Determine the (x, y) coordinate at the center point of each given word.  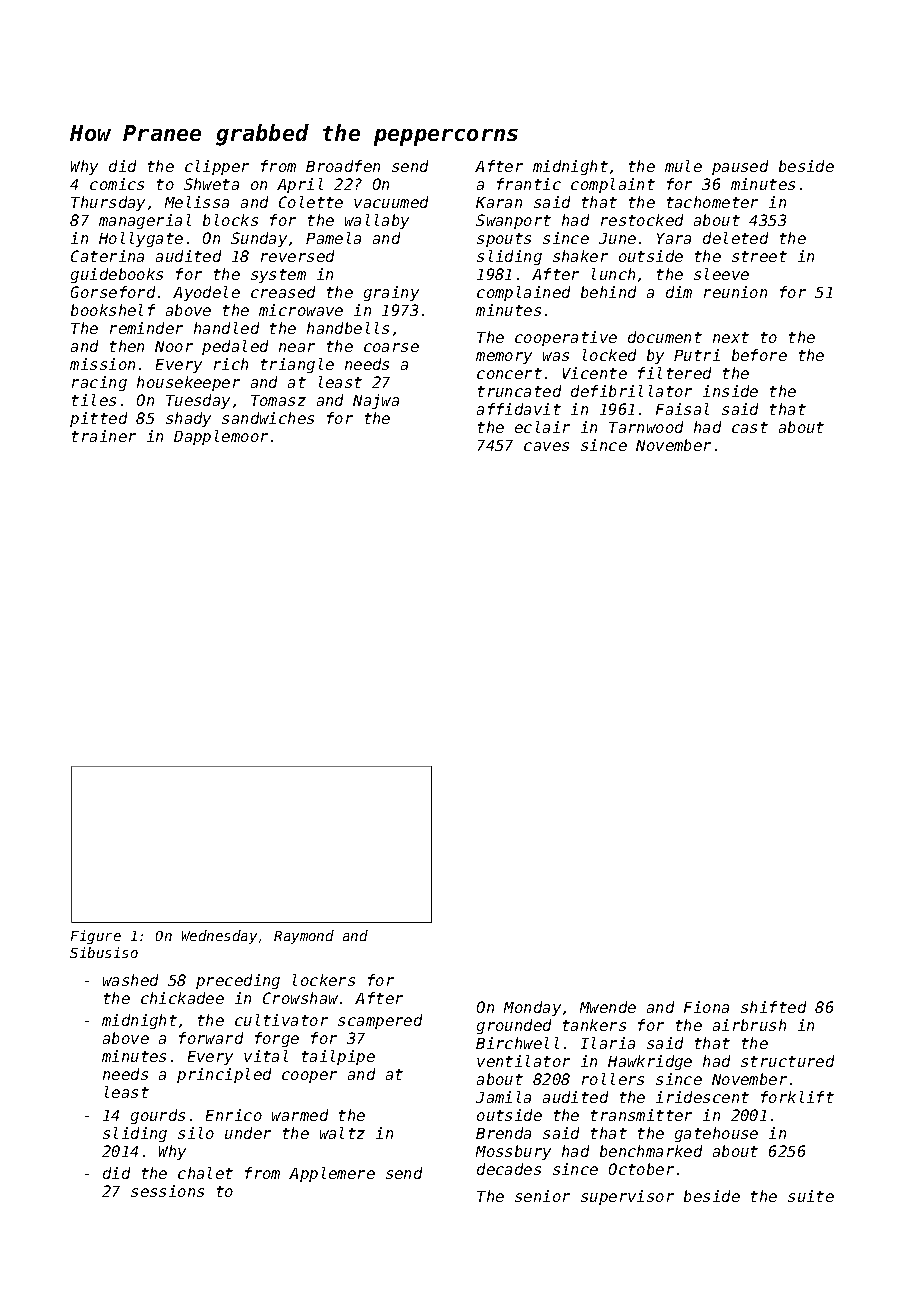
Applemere (332, 1174)
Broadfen (343, 166)
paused (740, 167)
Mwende (608, 1007)
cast (750, 427)
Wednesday (219, 937)
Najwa (376, 401)
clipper (217, 167)
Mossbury (513, 1152)
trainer (104, 436)
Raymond (304, 937)
